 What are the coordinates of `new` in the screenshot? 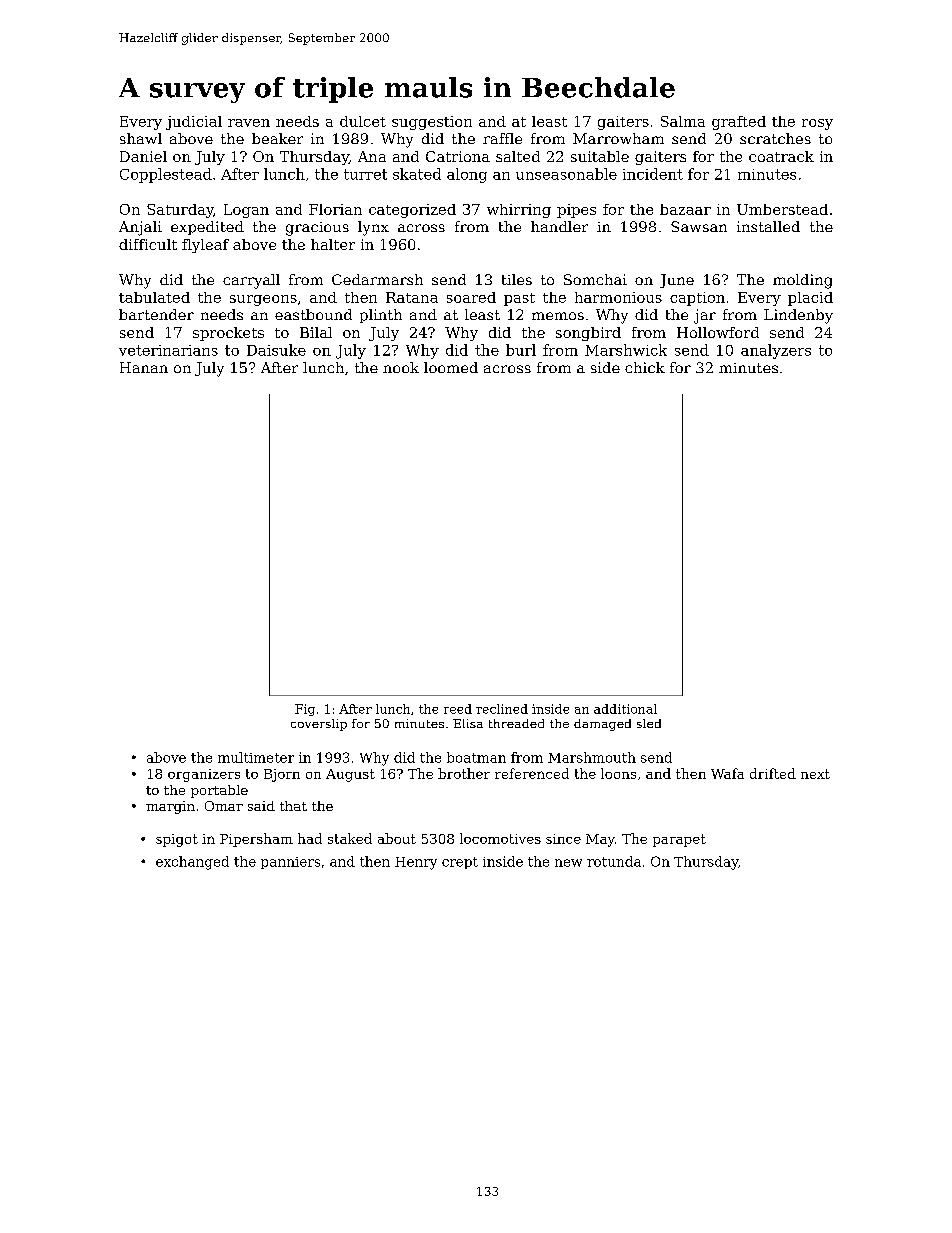 It's located at (568, 863).
